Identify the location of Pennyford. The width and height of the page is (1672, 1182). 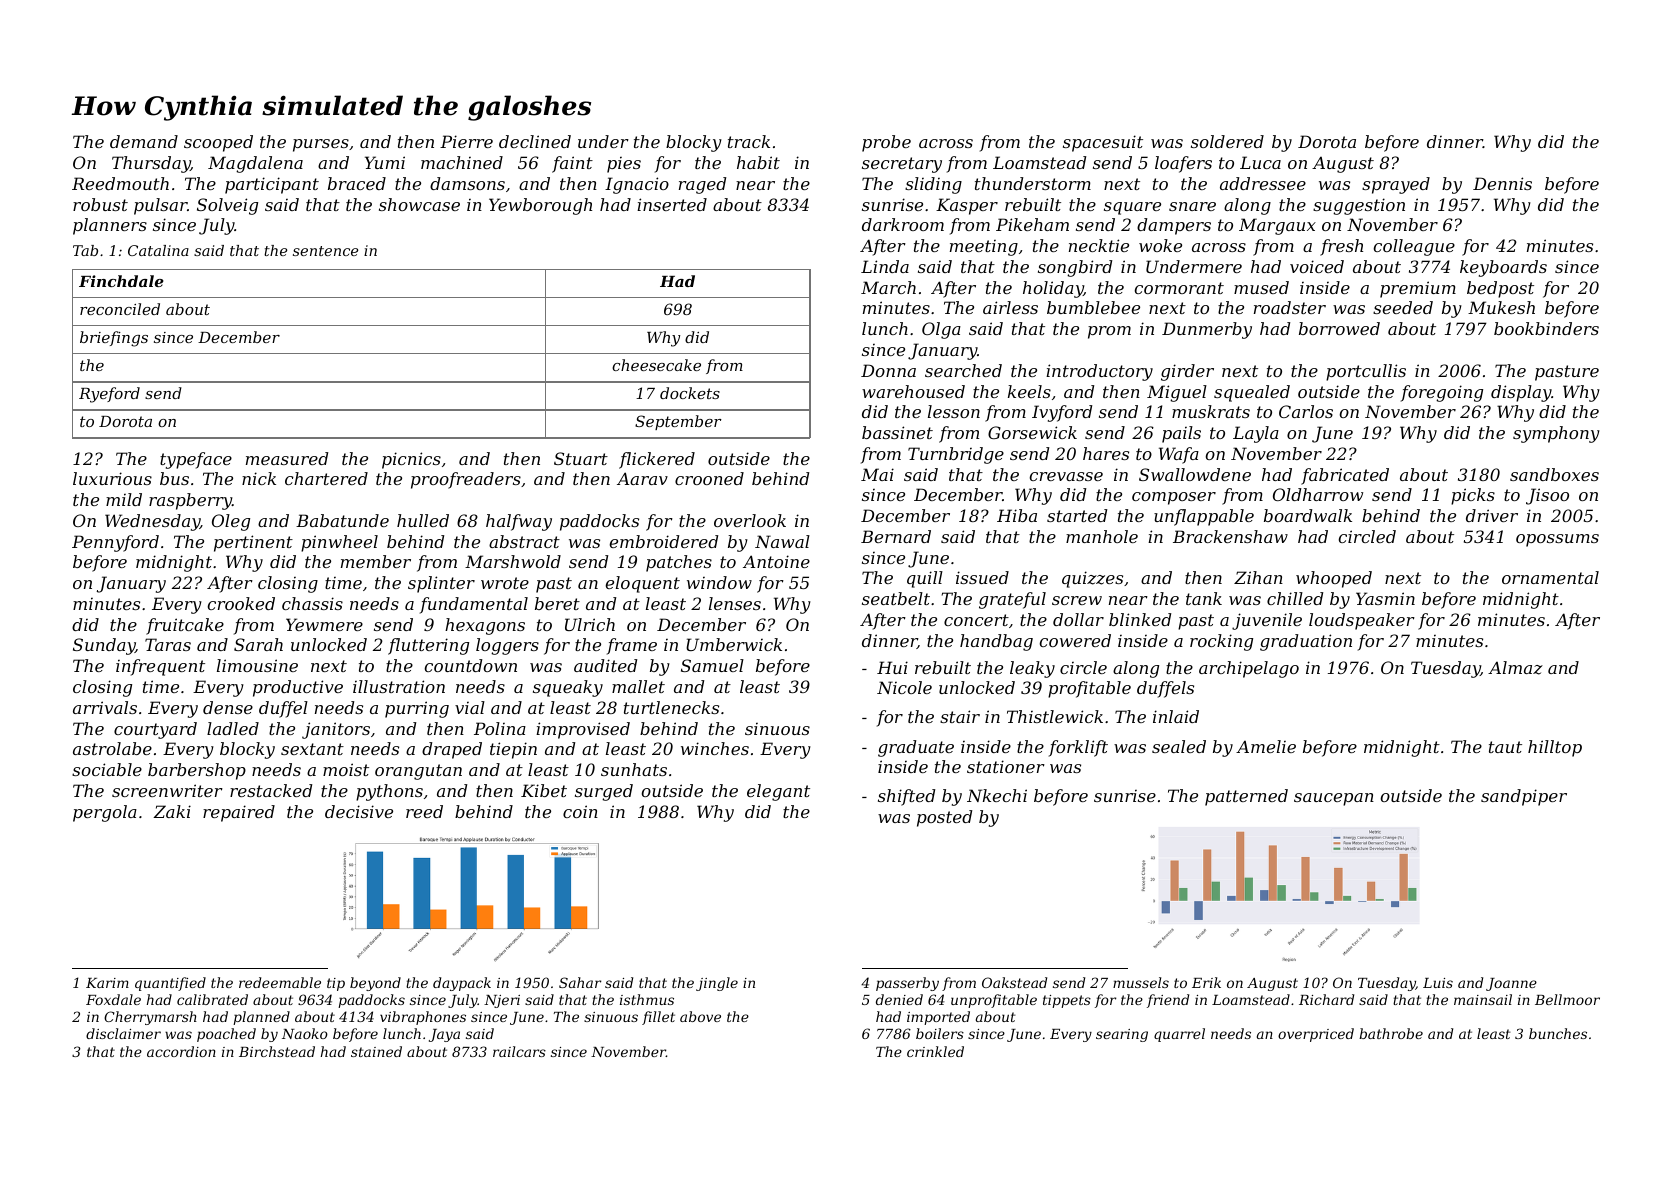
(115, 543).
